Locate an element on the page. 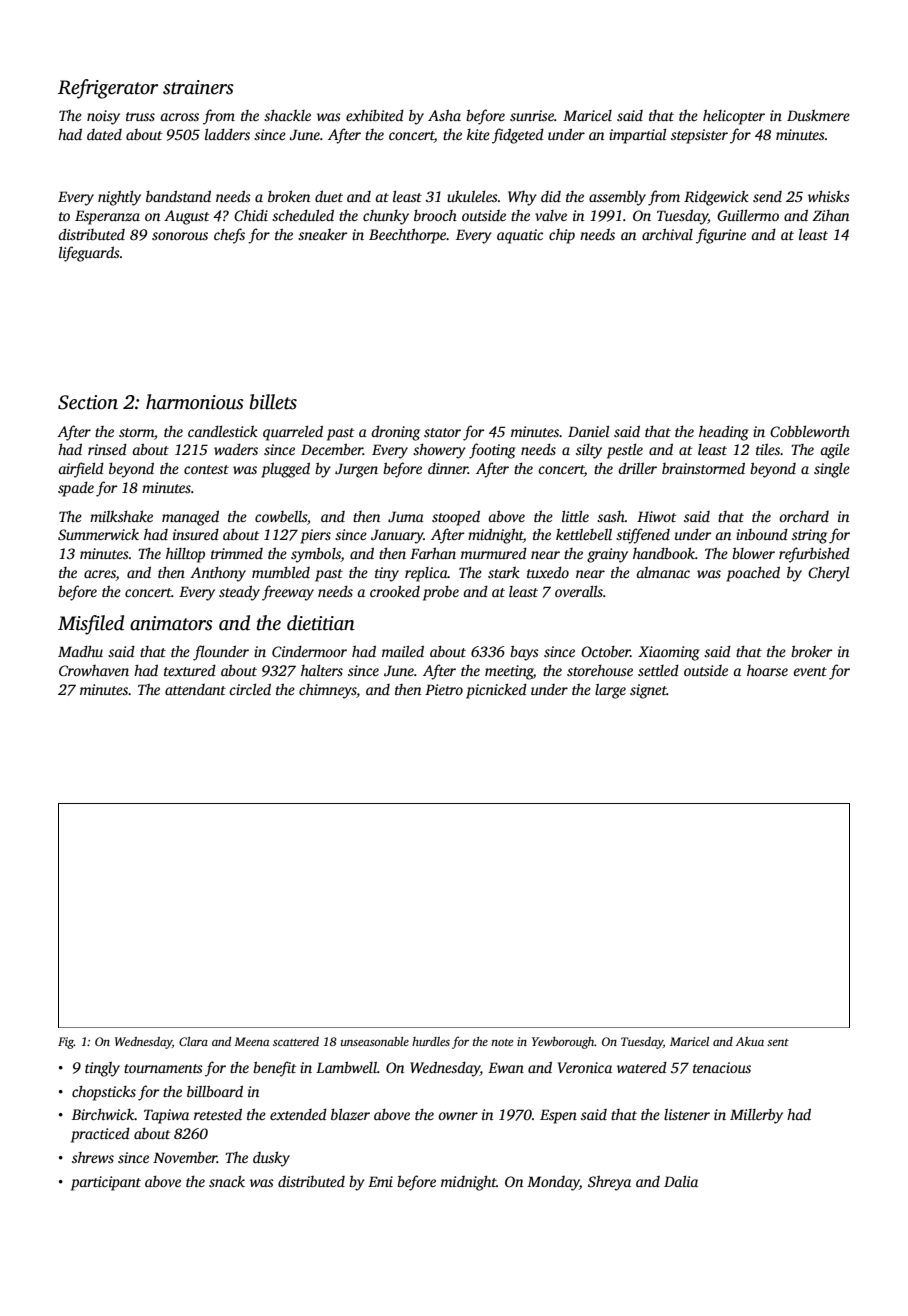  Asha is located at coordinates (444, 115).
